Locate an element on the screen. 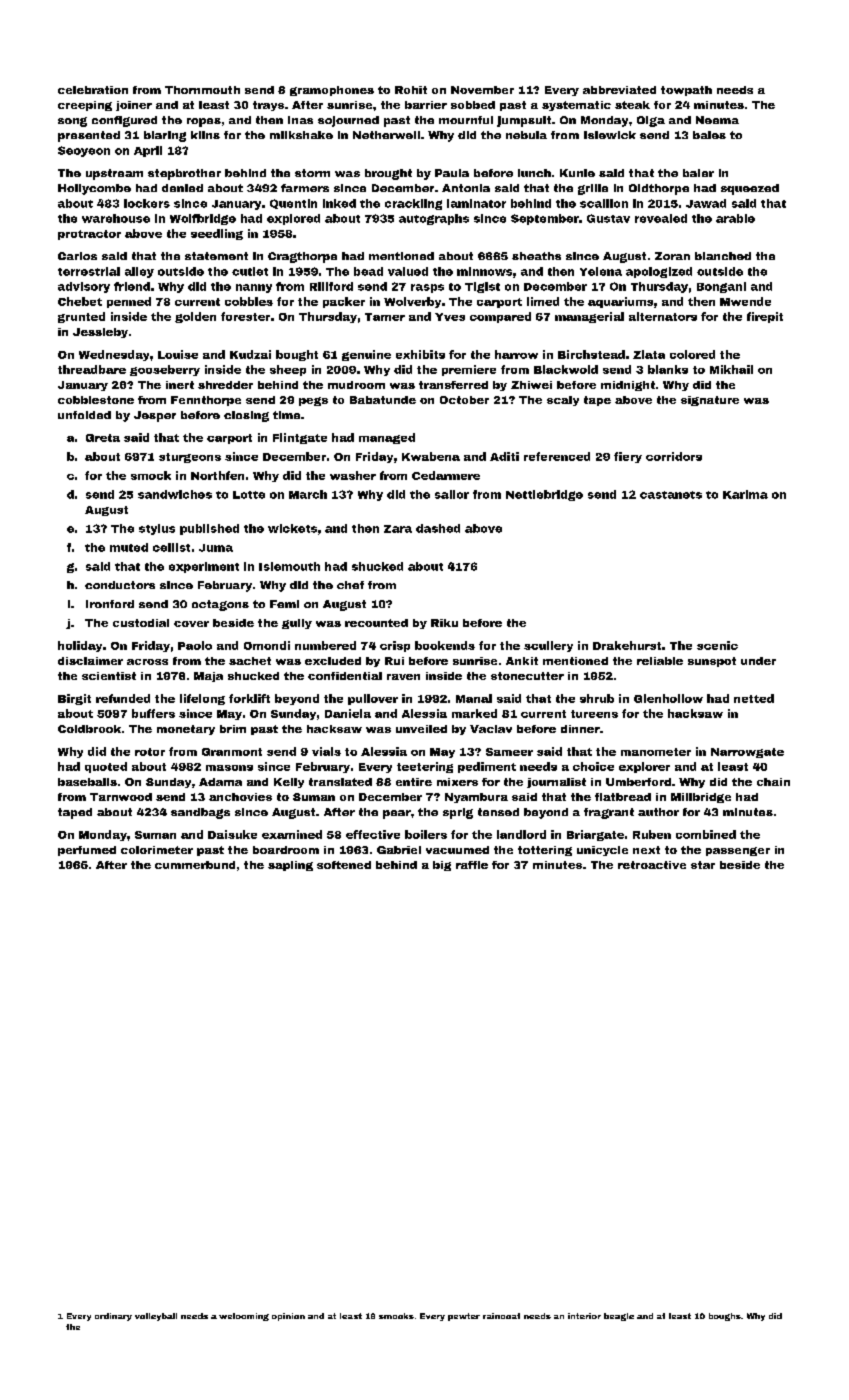  sheaths is located at coordinates (536, 256).
